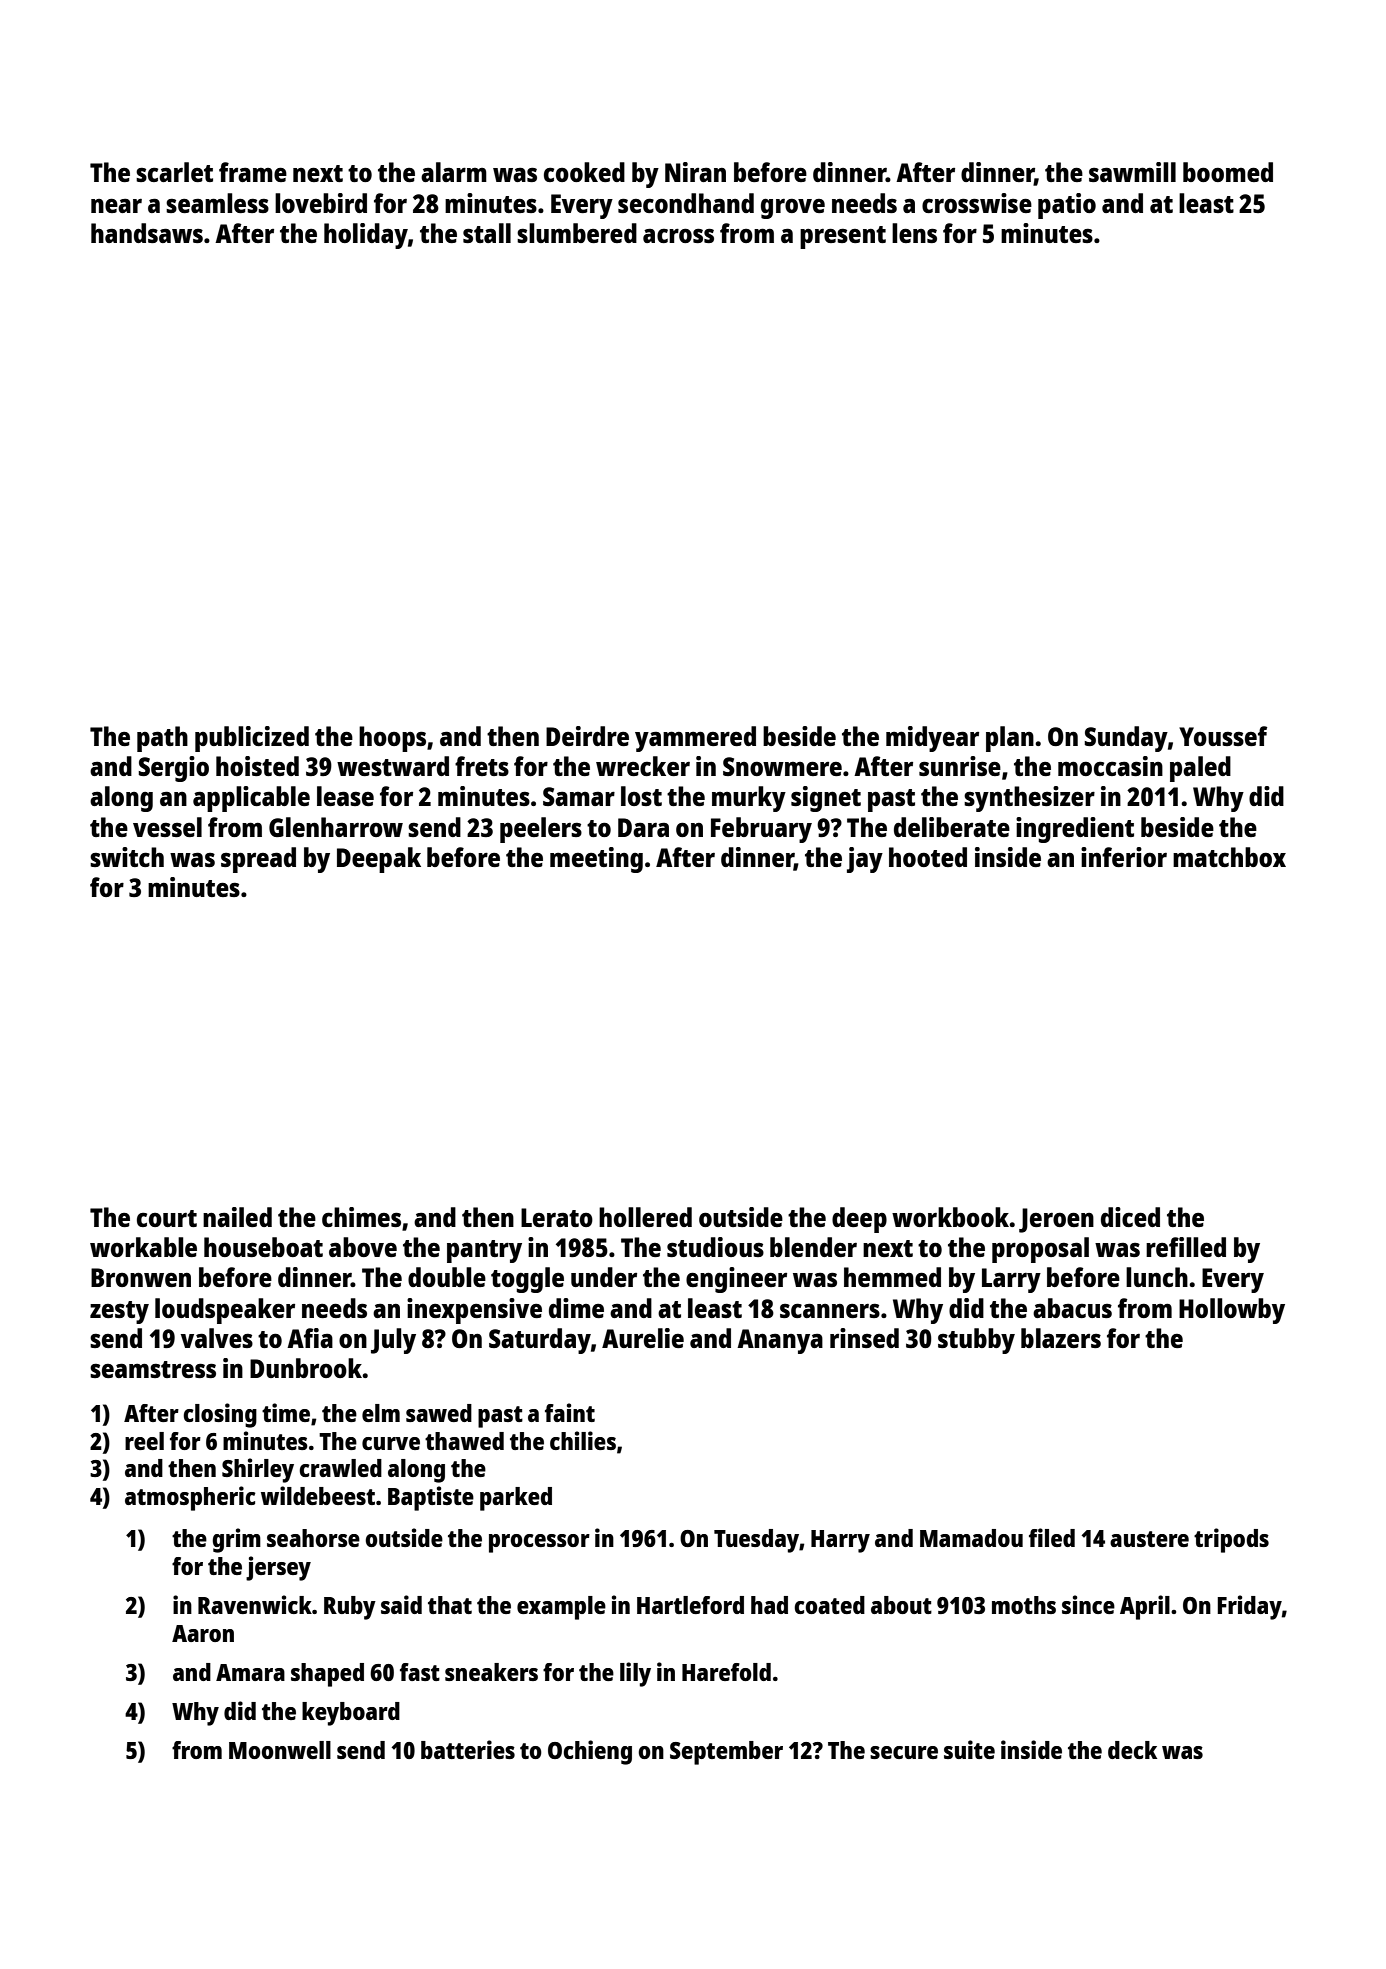 This document has width=1386, height=1969. I want to click on April, so click(1145, 1607).
